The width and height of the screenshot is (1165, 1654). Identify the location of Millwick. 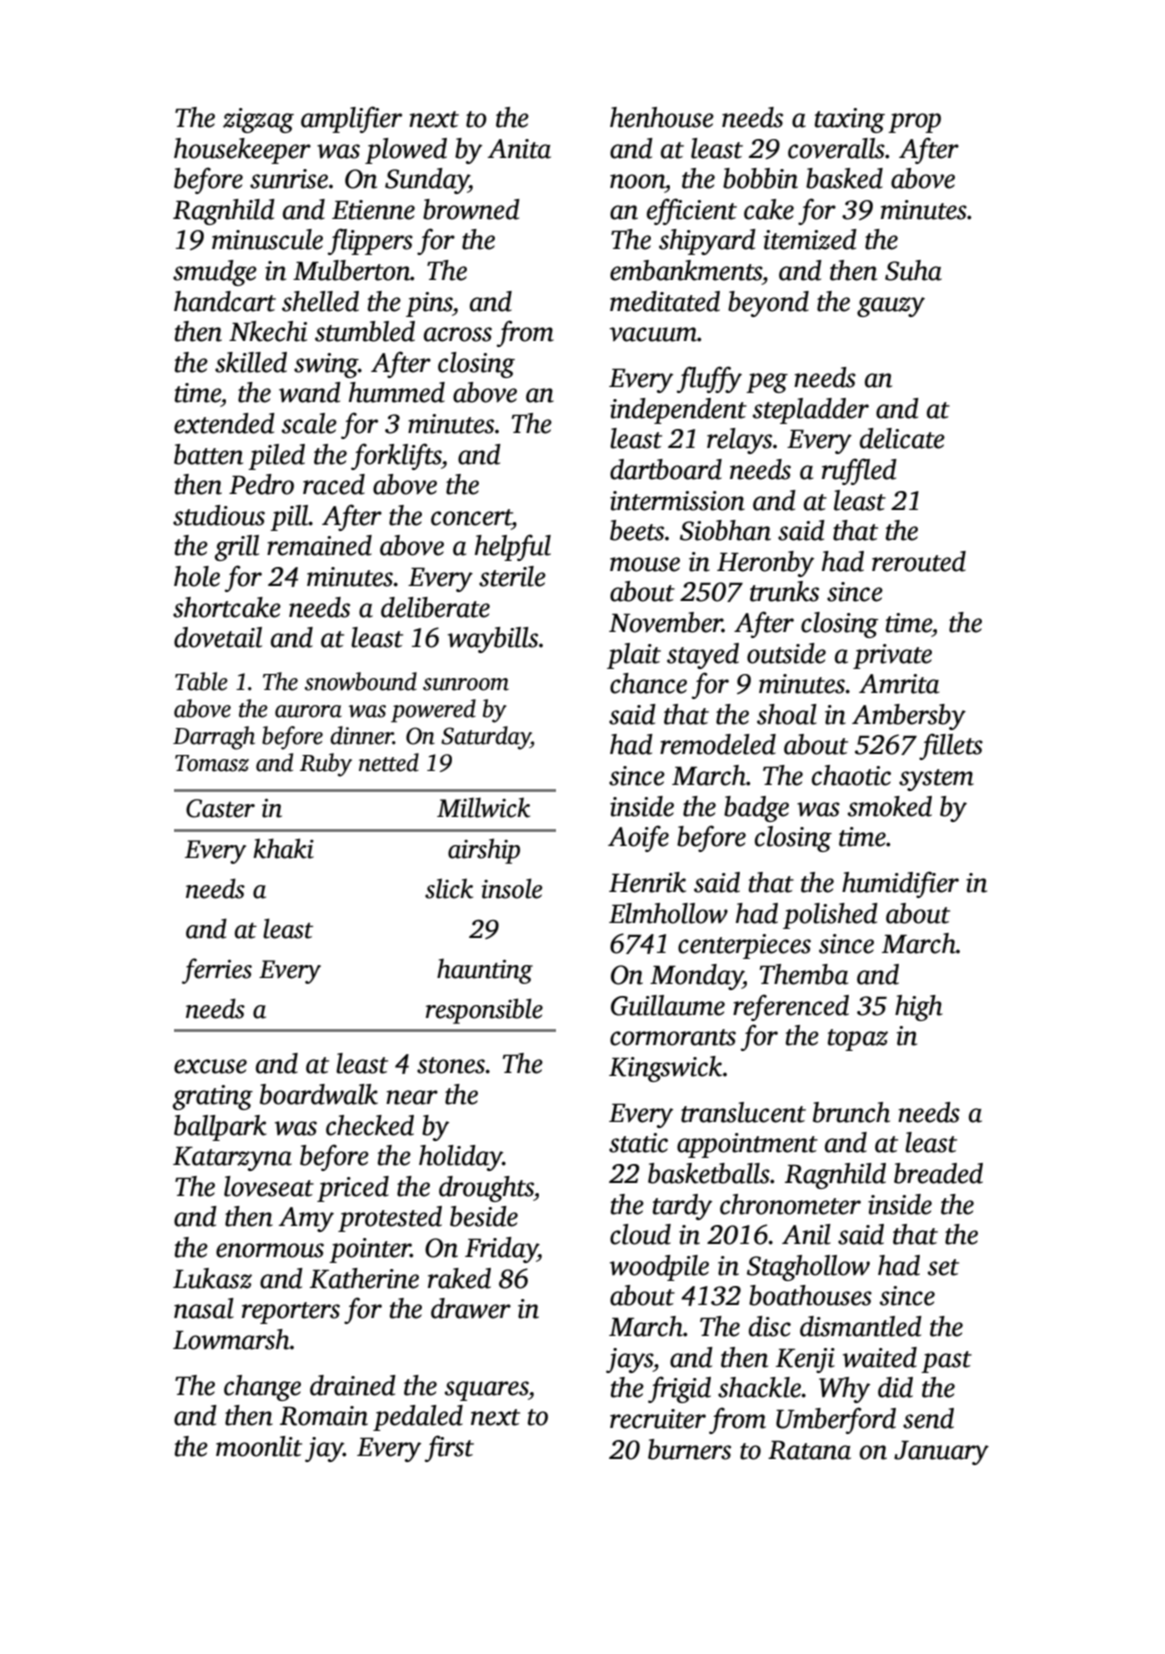
(483, 807).
